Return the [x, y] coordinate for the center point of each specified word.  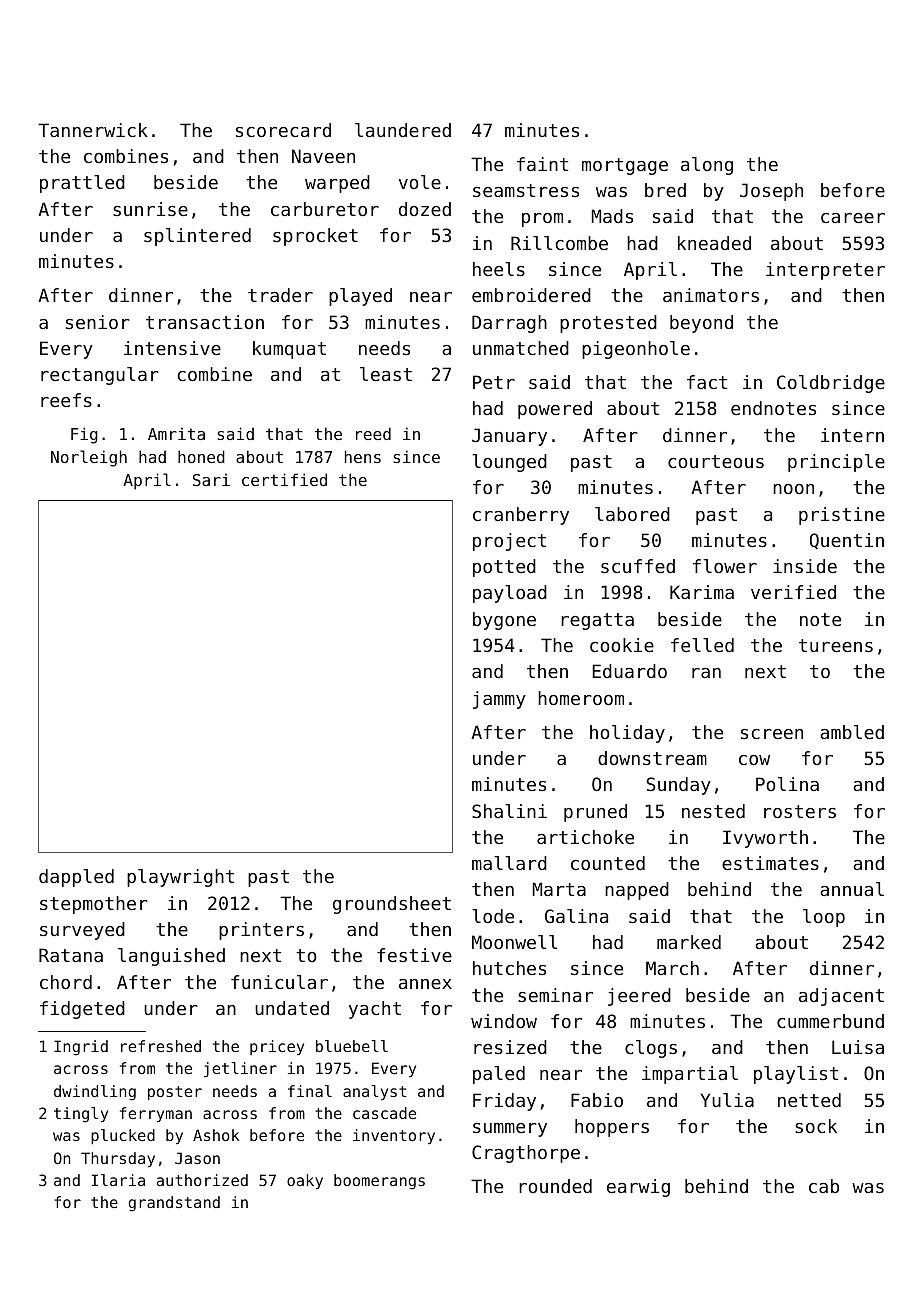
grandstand [174, 1204]
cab [824, 1186]
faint [542, 164]
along [707, 166]
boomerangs [379, 1182]
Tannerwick [93, 130]
